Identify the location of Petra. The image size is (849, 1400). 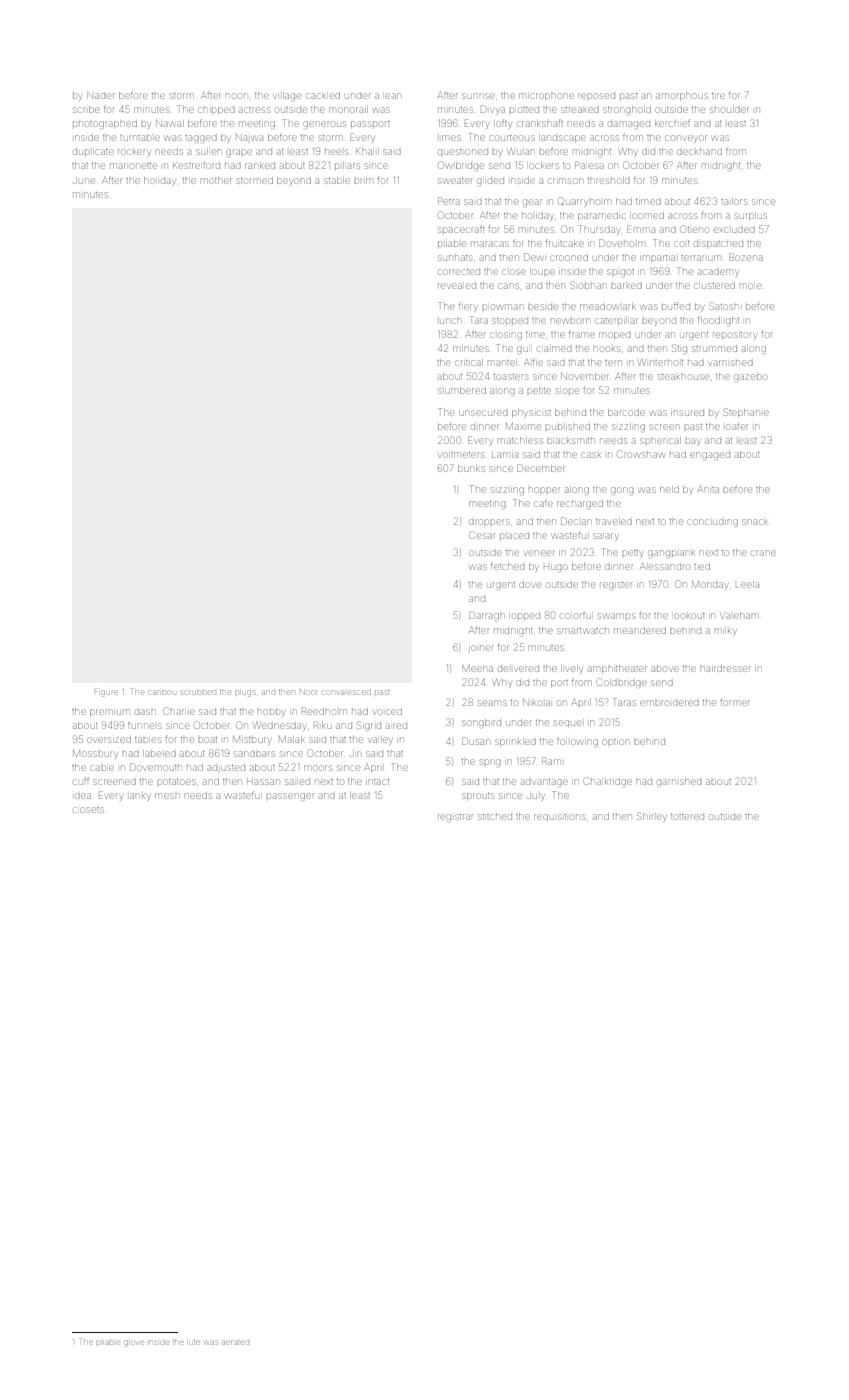
(449, 201).
